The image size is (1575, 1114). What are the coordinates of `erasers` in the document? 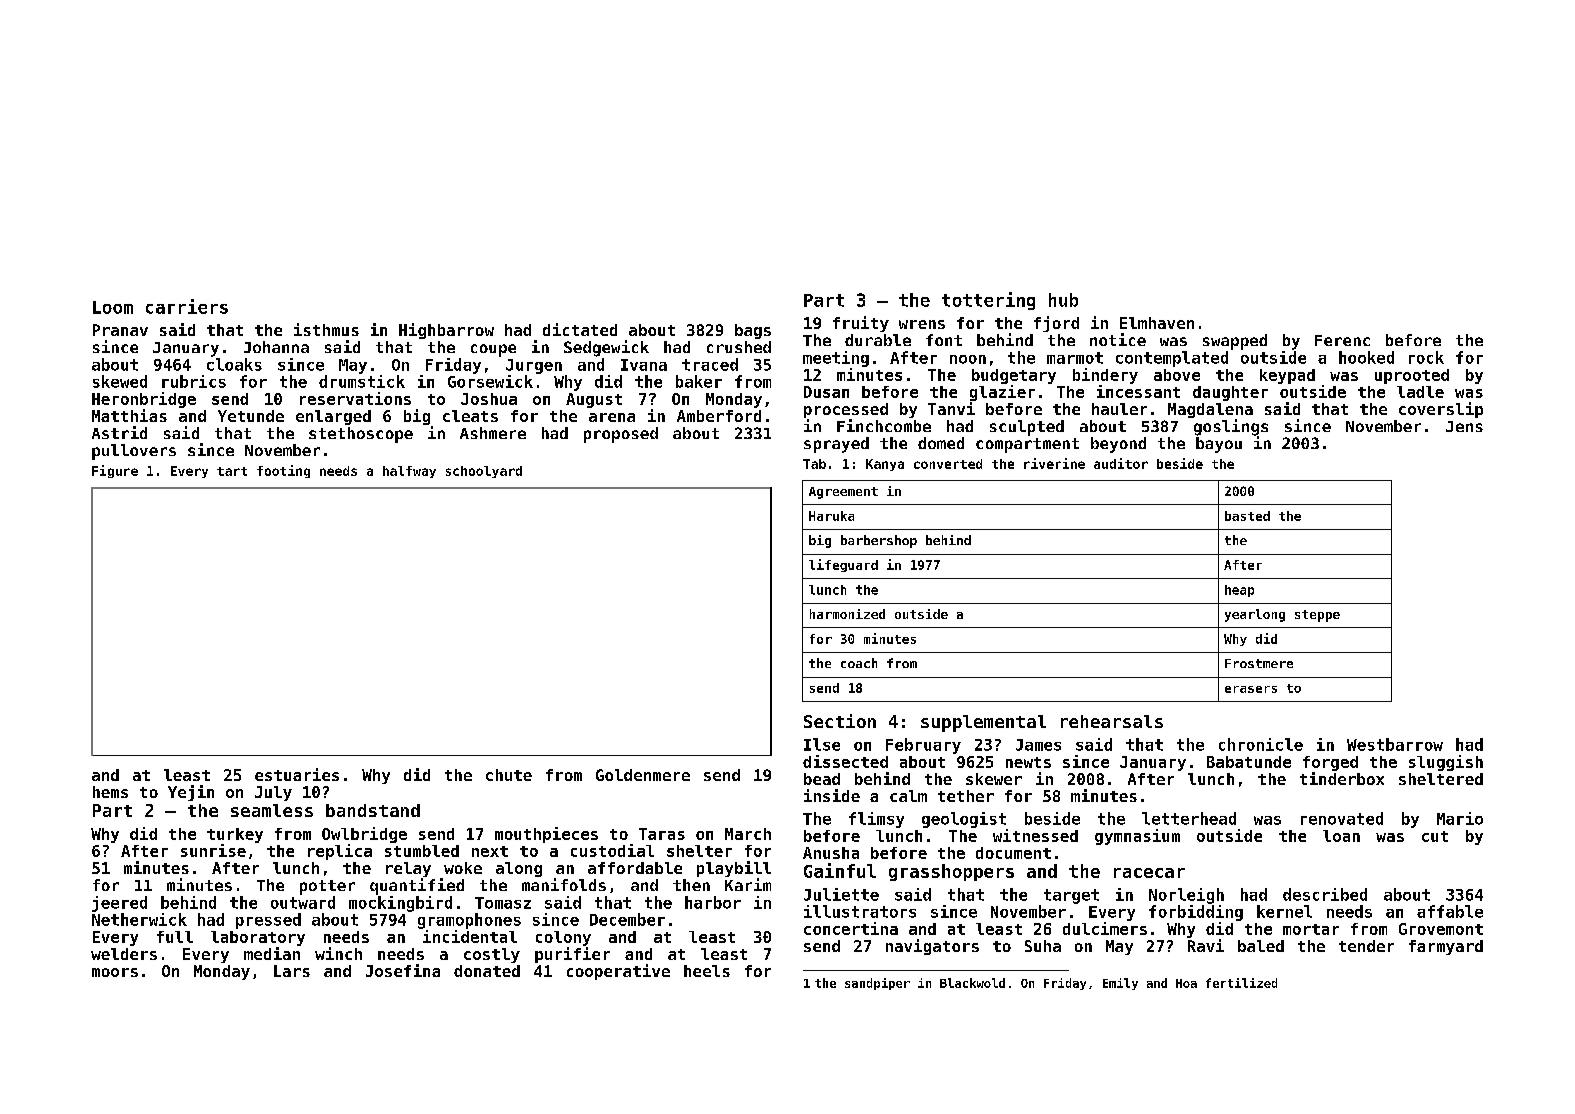 It's located at (1251, 689).
